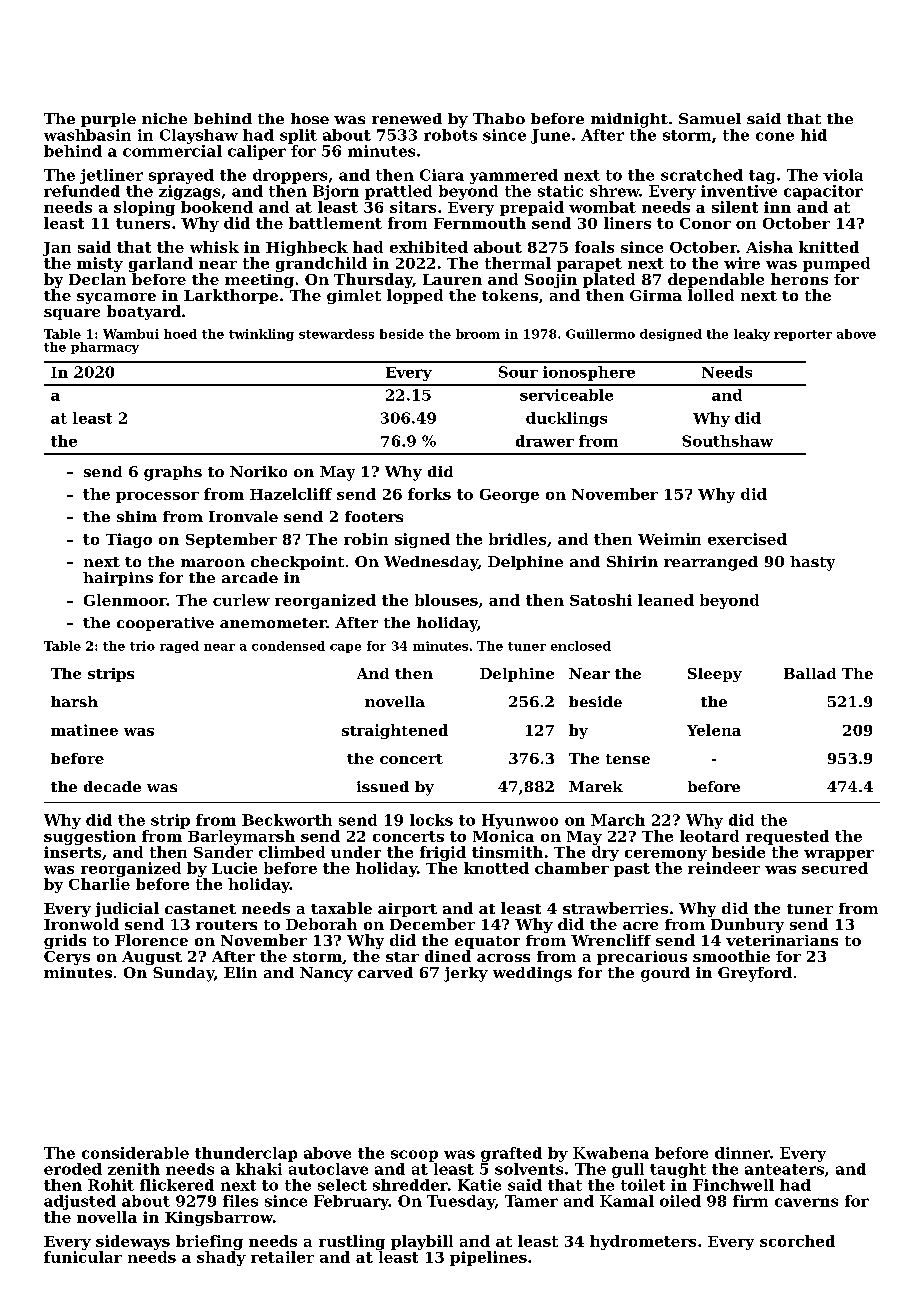  Describe the element at coordinates (716, 280) in the document. I see `dependable` at that location.
